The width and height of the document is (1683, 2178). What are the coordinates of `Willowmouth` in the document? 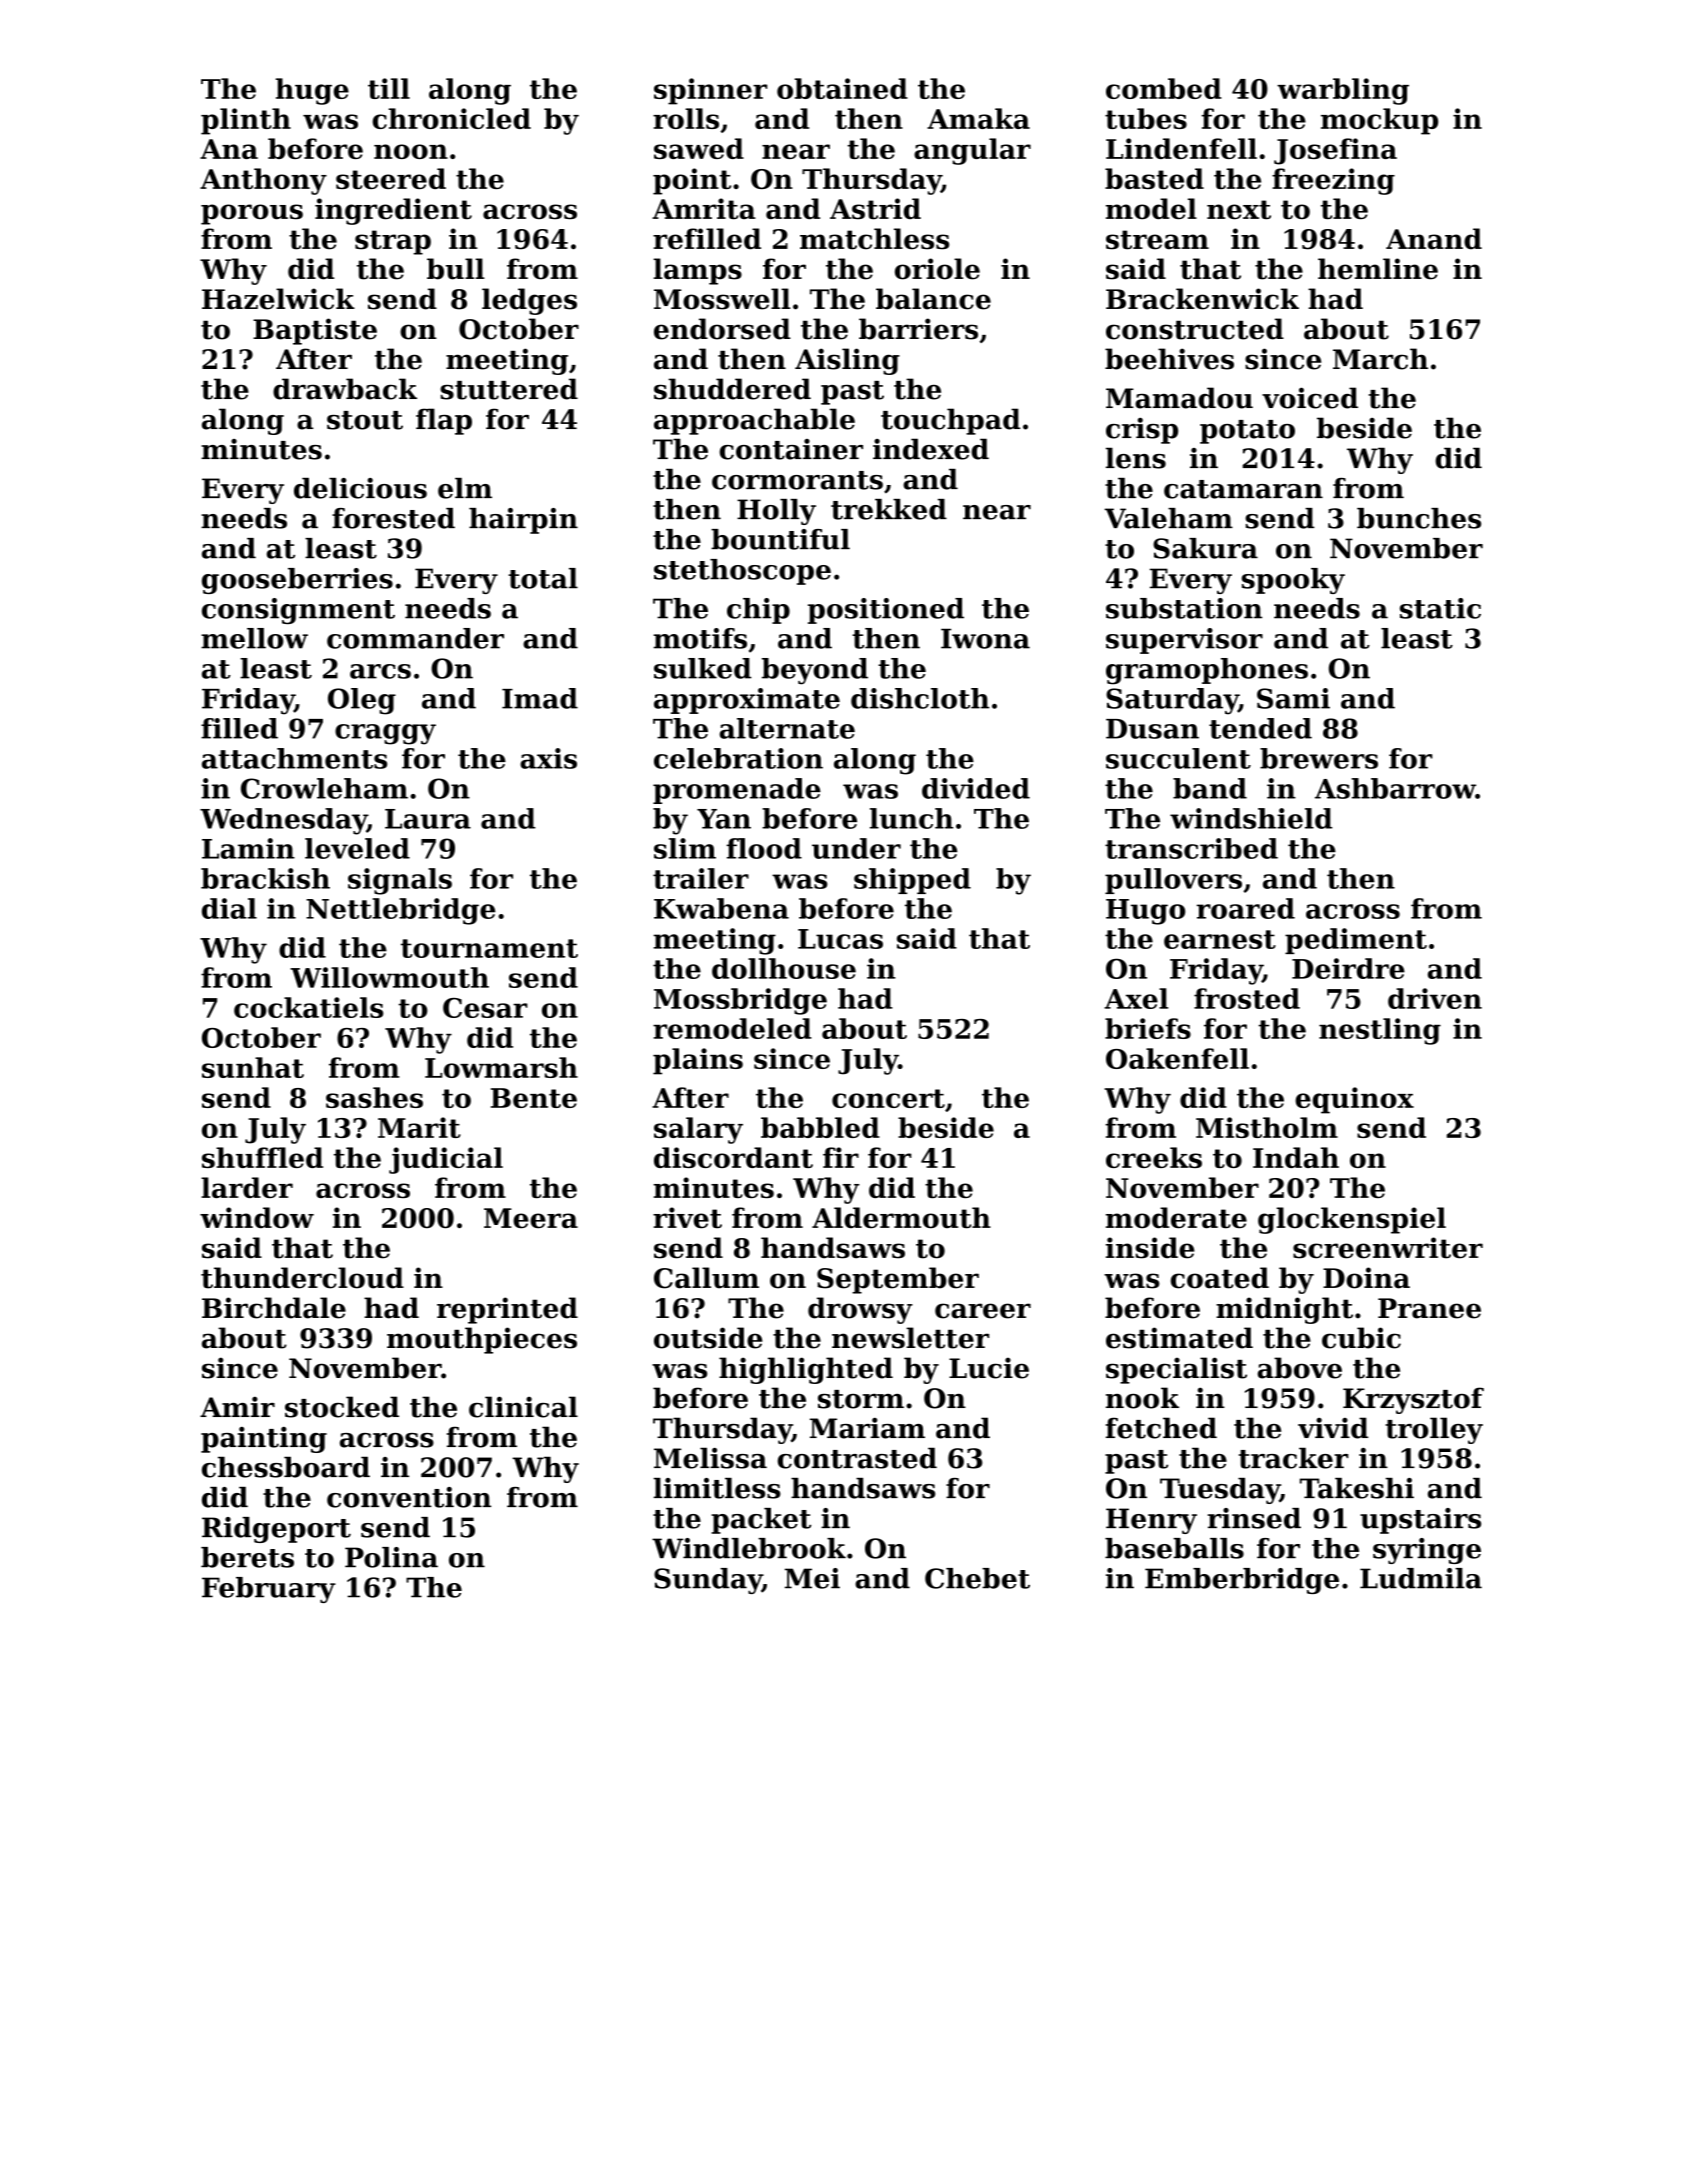 It's located at (389, 977).
